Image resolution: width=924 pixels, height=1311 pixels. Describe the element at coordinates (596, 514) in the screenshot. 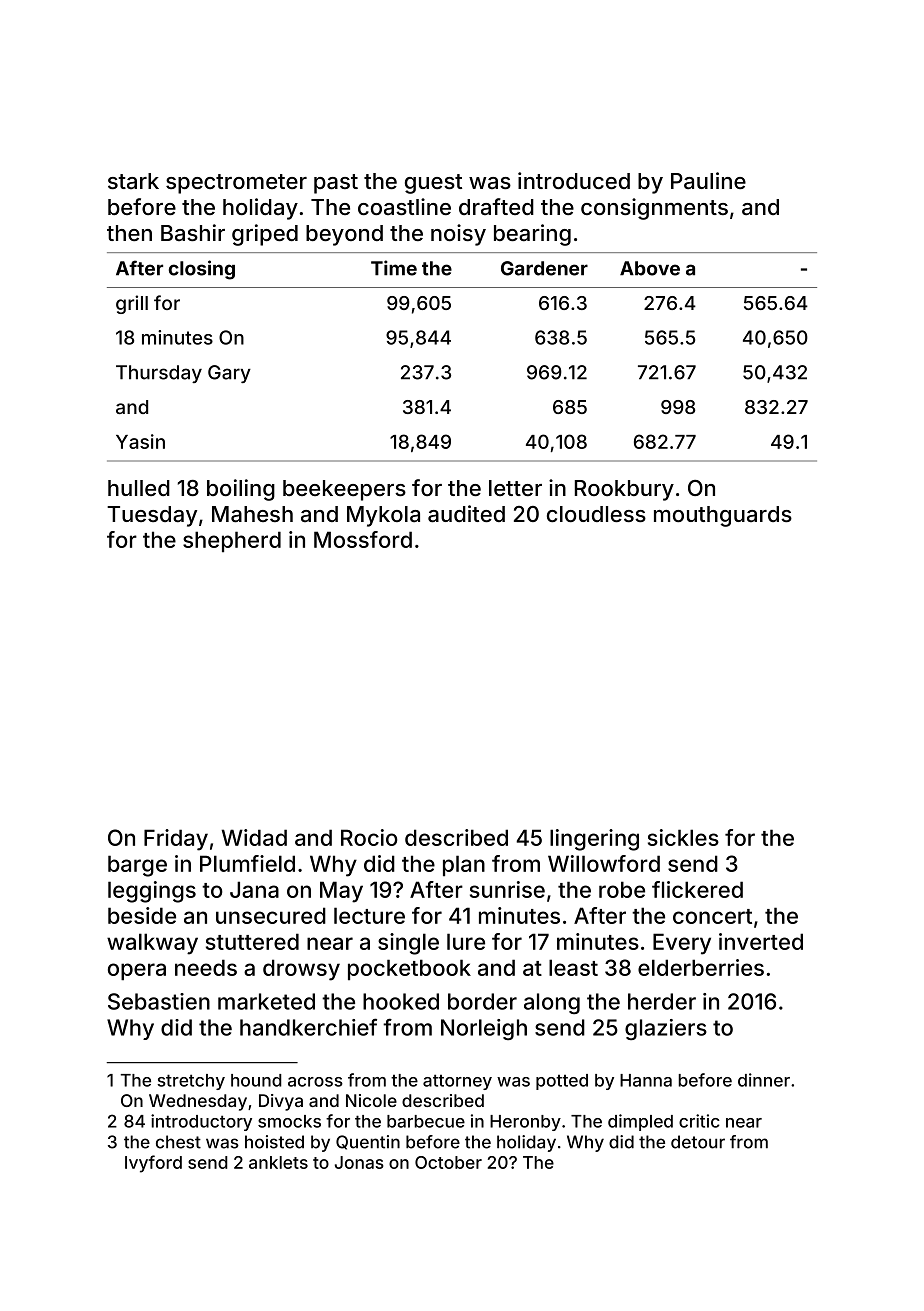

I see `cloudless` at that location.
